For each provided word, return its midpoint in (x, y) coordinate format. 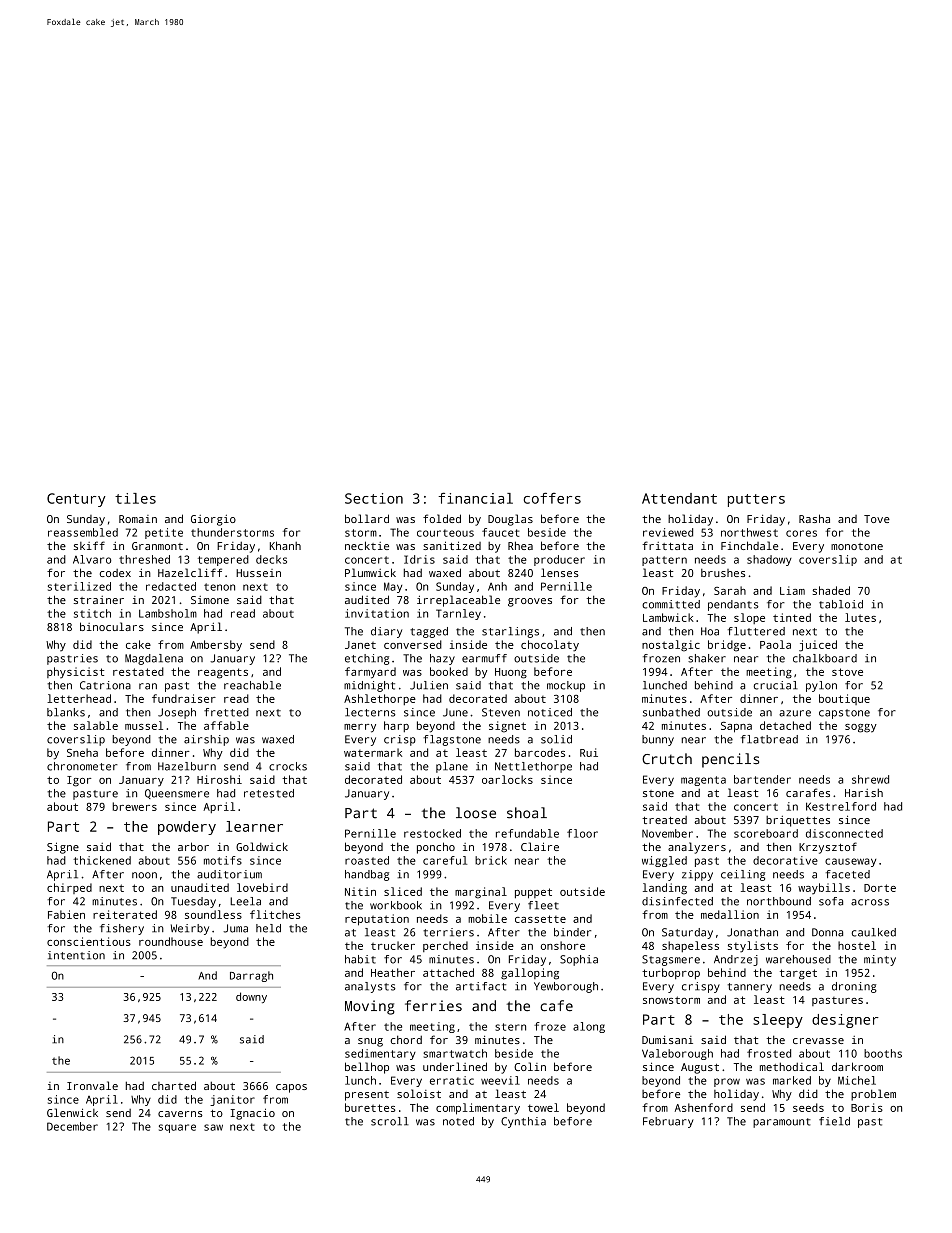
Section (374, 498)
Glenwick (72, 1112)
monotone (857, 546)
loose (476, 813)
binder (572, 932)
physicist (75, 672)
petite (164, 533)
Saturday (687, 933)
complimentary (478, 1109)
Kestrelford (841, 806)
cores (801, 533)
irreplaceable (458, 601)
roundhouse (171, 941)
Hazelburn (187, 766)
